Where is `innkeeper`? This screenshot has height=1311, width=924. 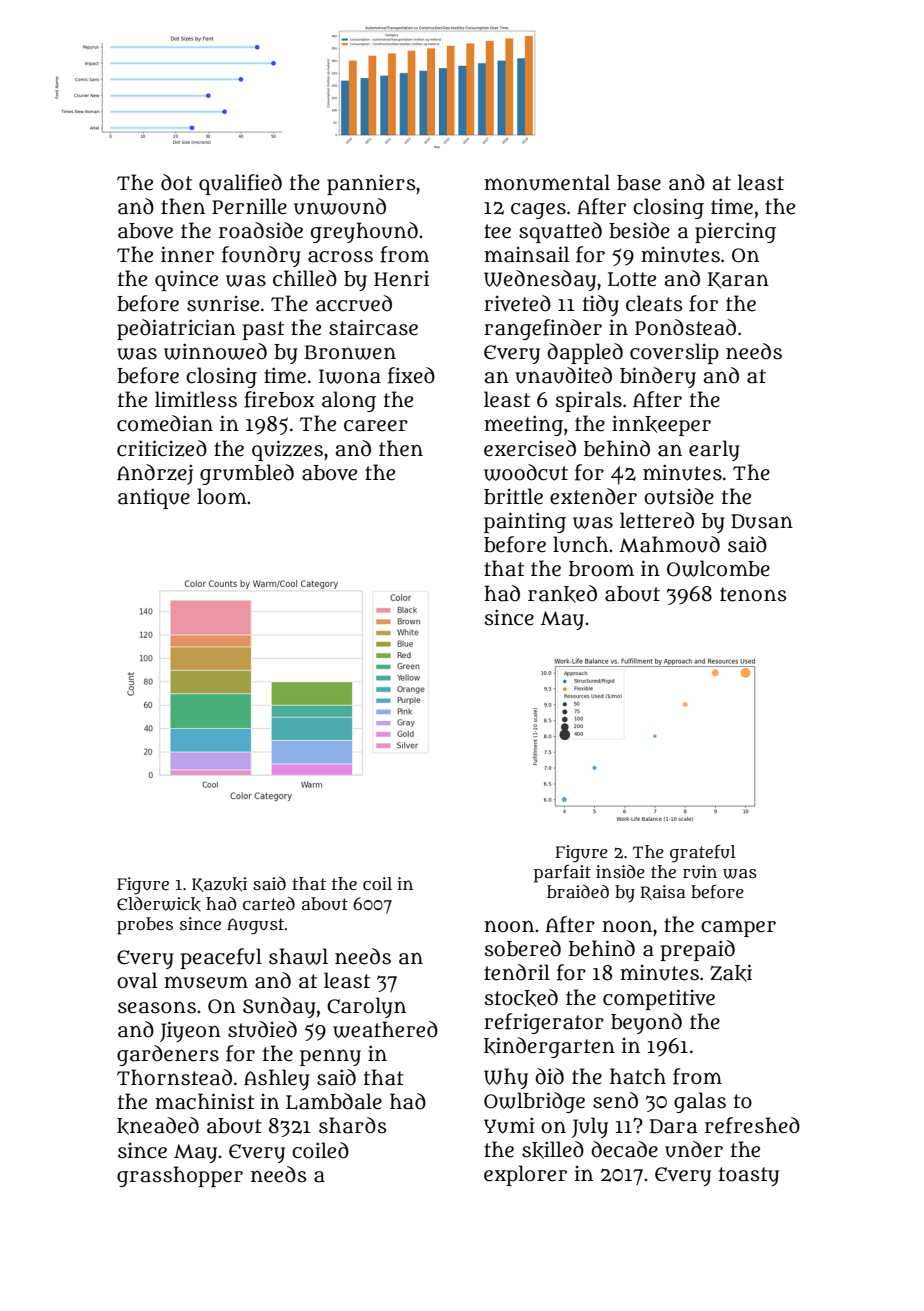
innkeeper is located at coordinates (661, 425).
